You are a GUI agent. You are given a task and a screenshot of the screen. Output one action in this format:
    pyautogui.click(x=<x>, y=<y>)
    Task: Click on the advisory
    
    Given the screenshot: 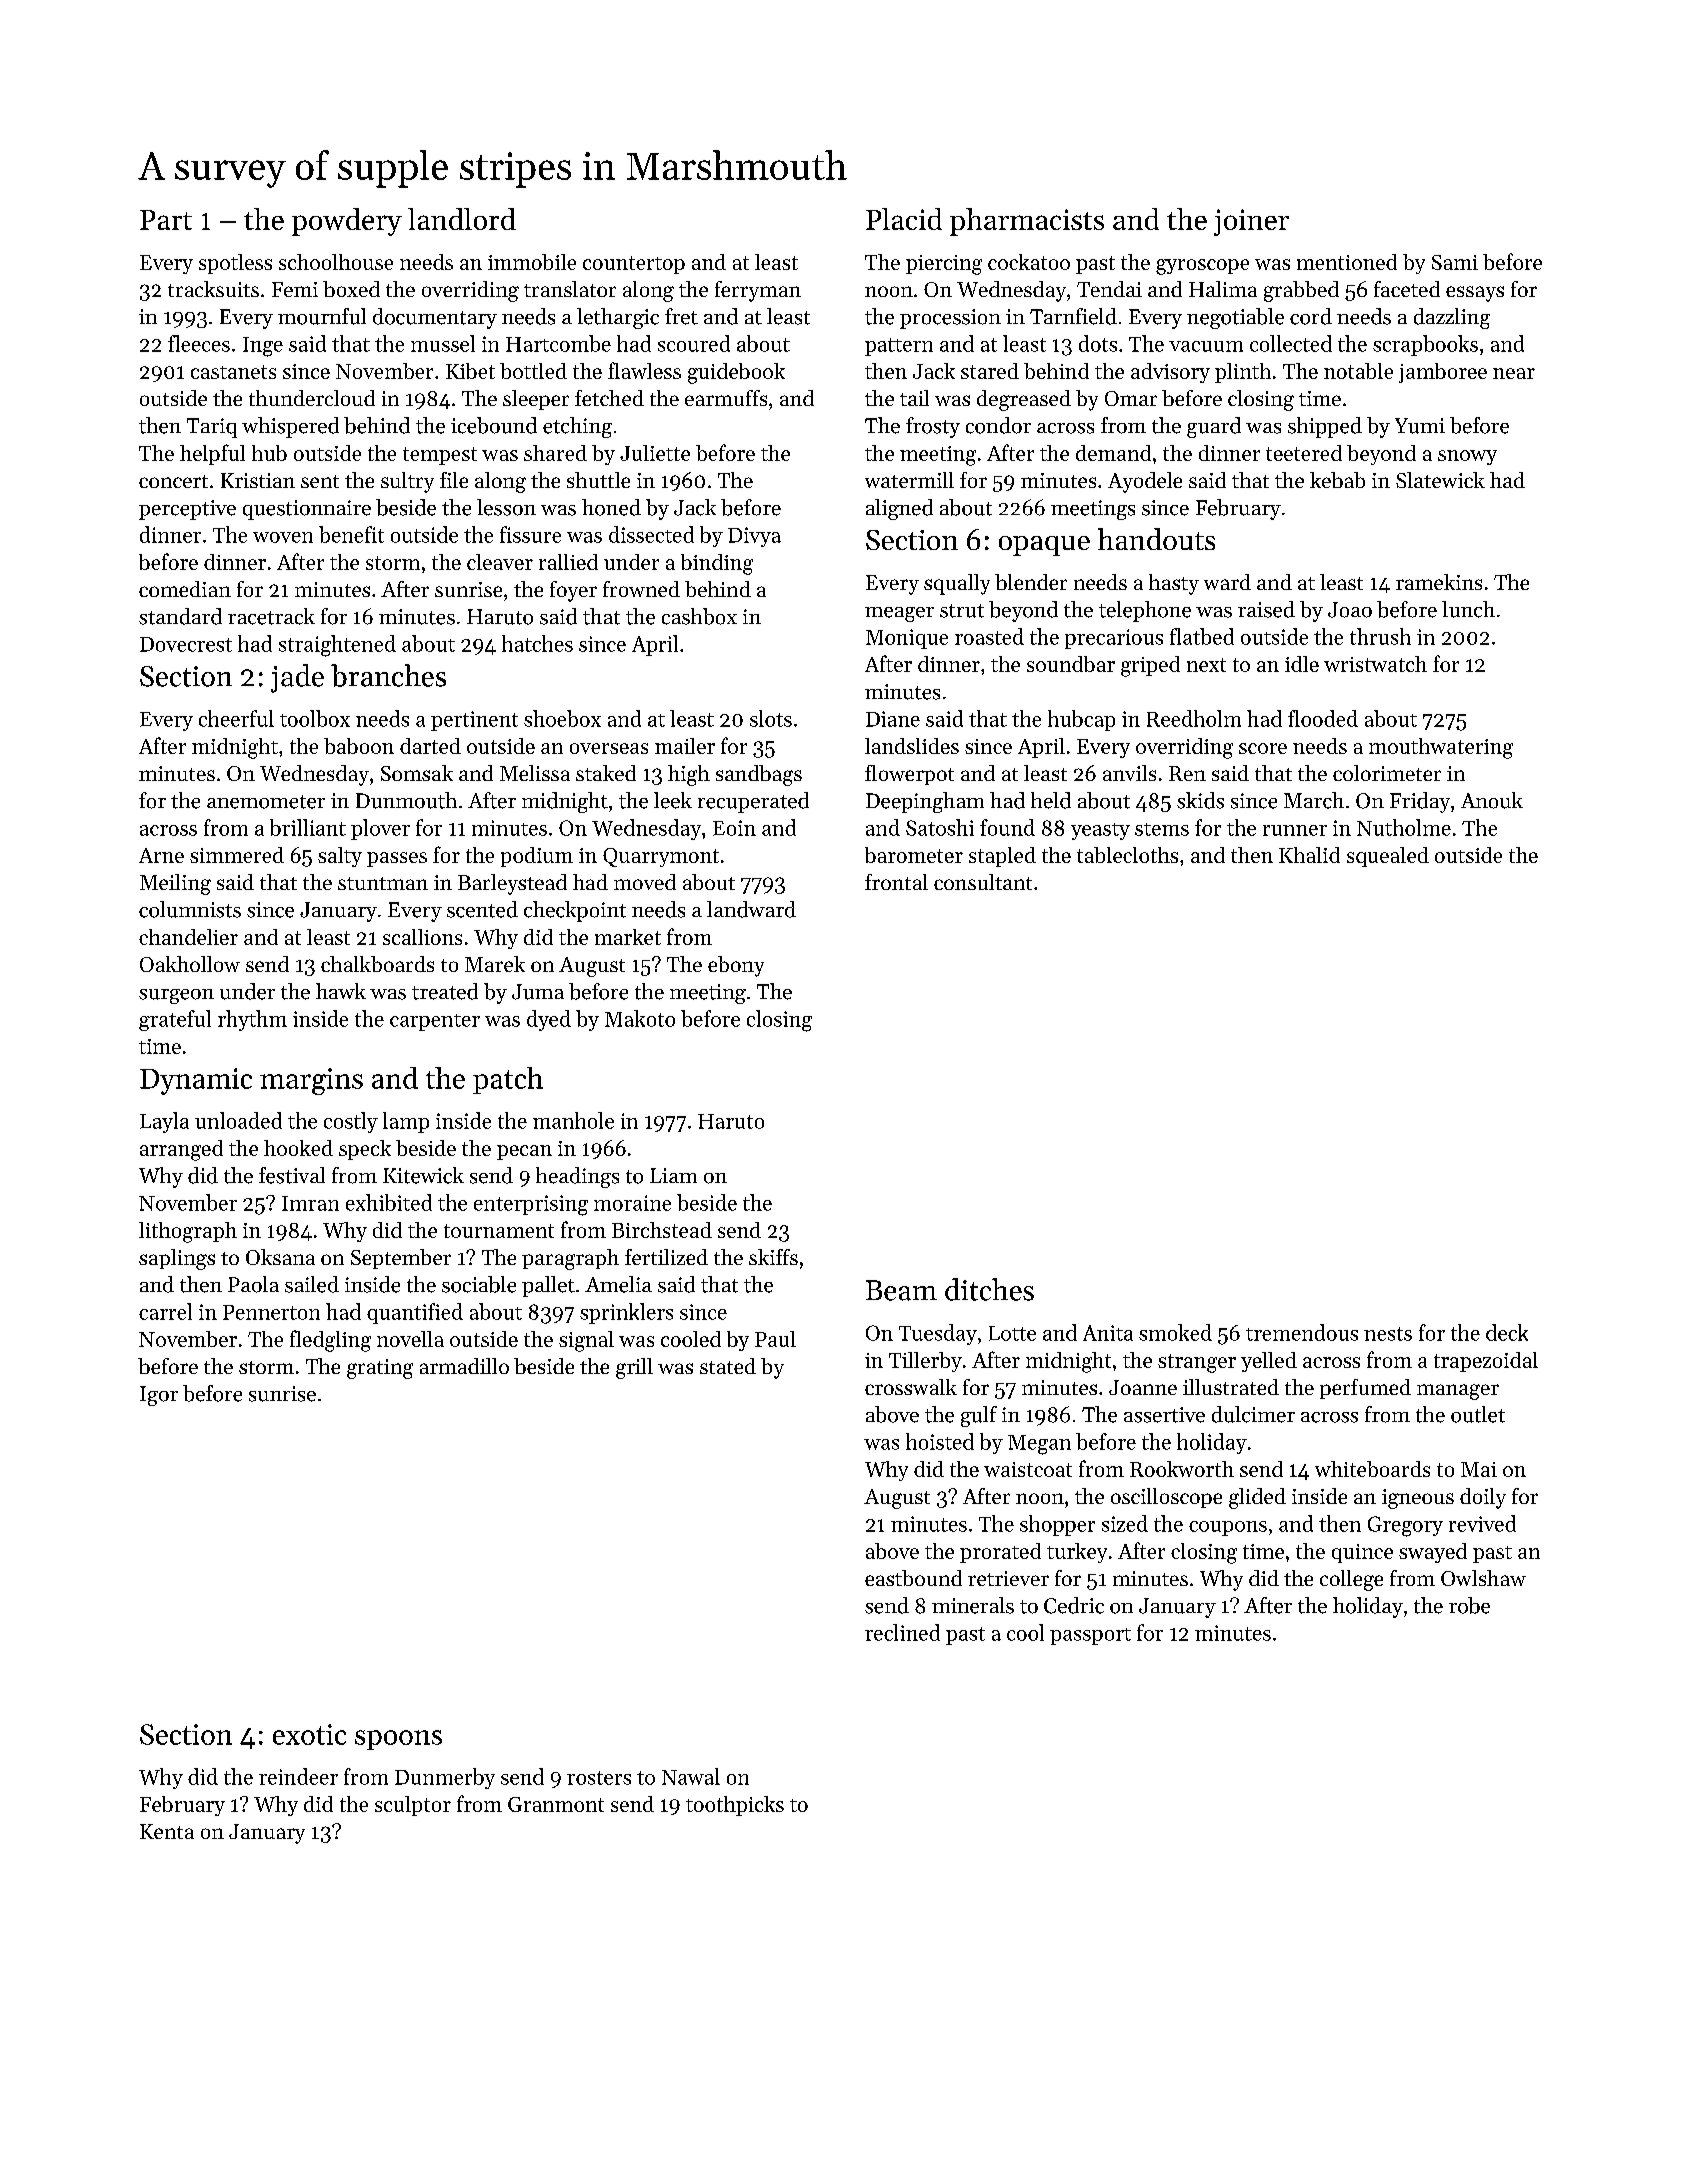 What is the action you would take?
    pyautogui.click(x=1170, y=373)
